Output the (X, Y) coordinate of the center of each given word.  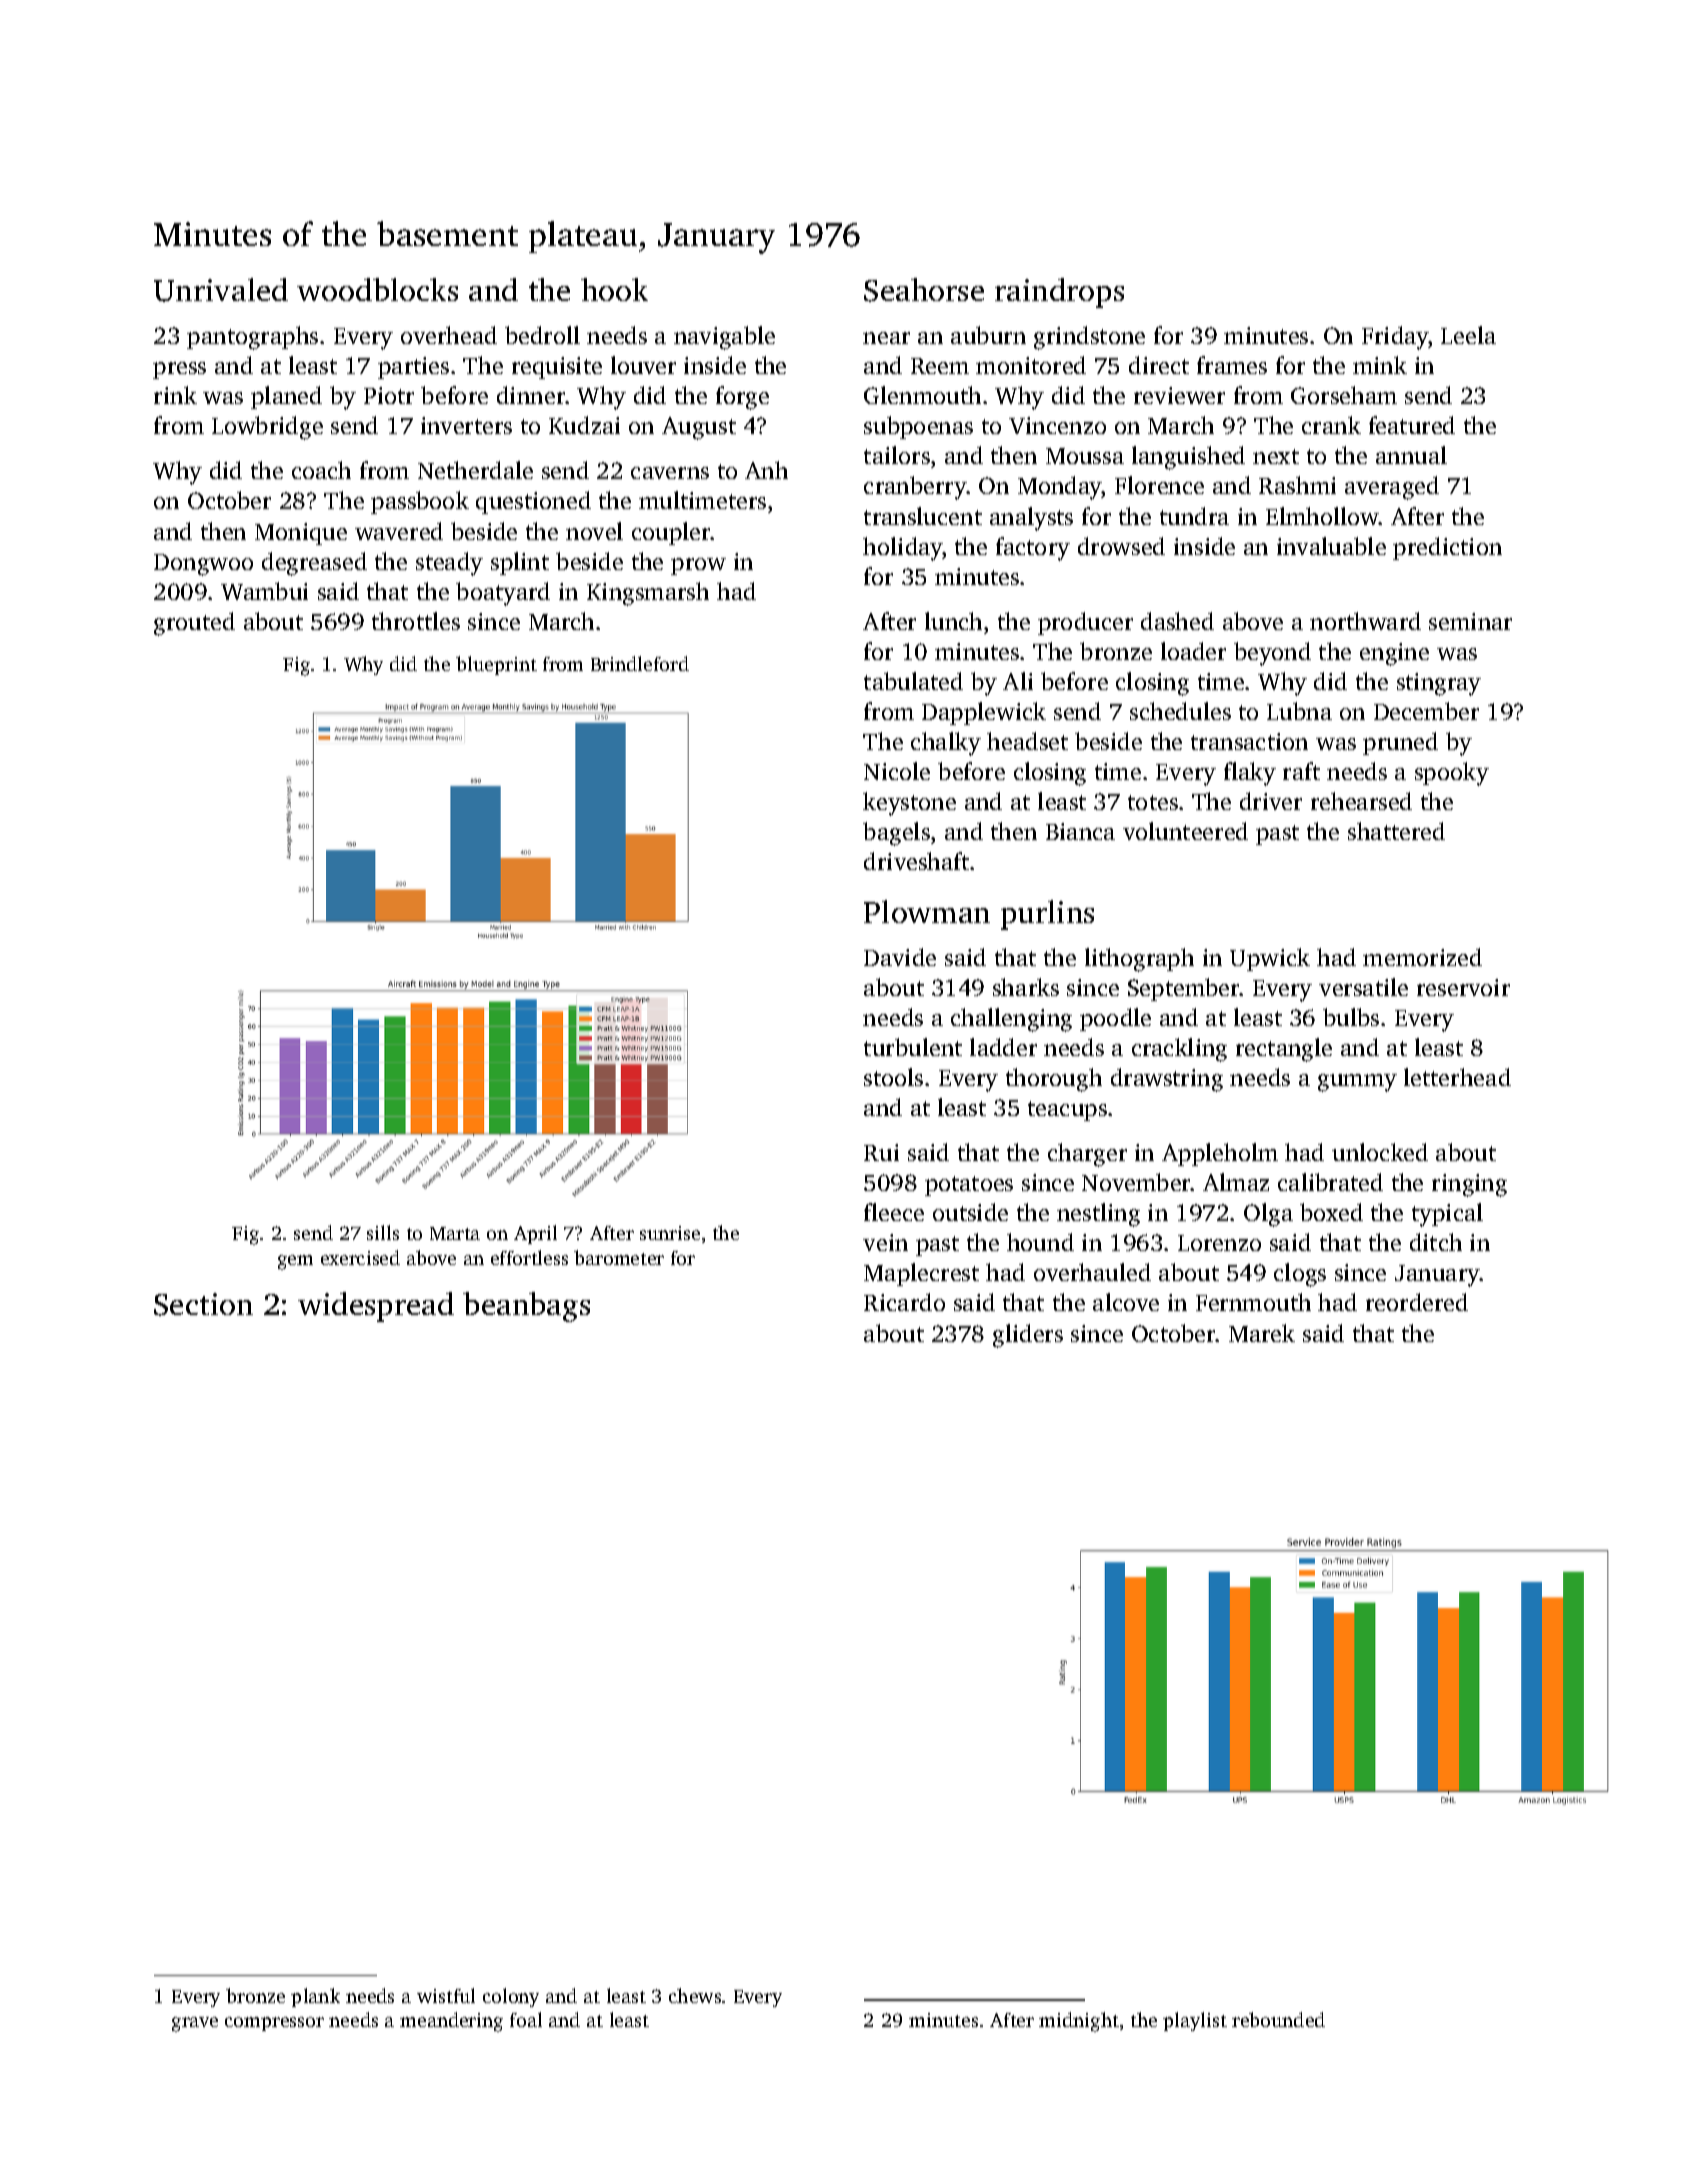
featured (1412, 425)
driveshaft (916, 861)
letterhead (1457, 1077)
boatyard (503, 594)
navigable (724, 338)
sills (383, 1232)
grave (195, 2024)
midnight (1079, 2022)
